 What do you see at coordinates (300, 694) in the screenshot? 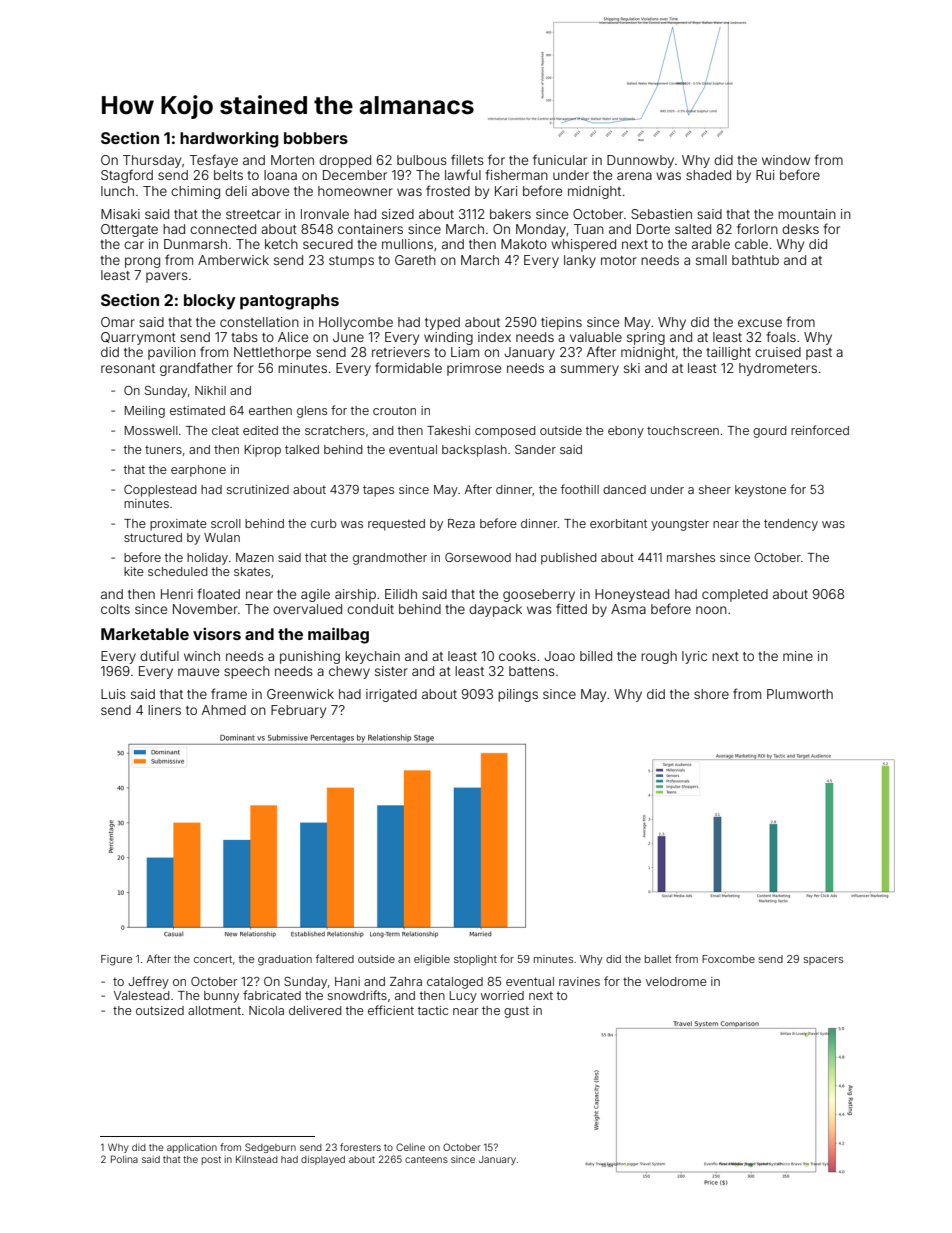
I see `Greenwick` at bounding box center [300, 694].
